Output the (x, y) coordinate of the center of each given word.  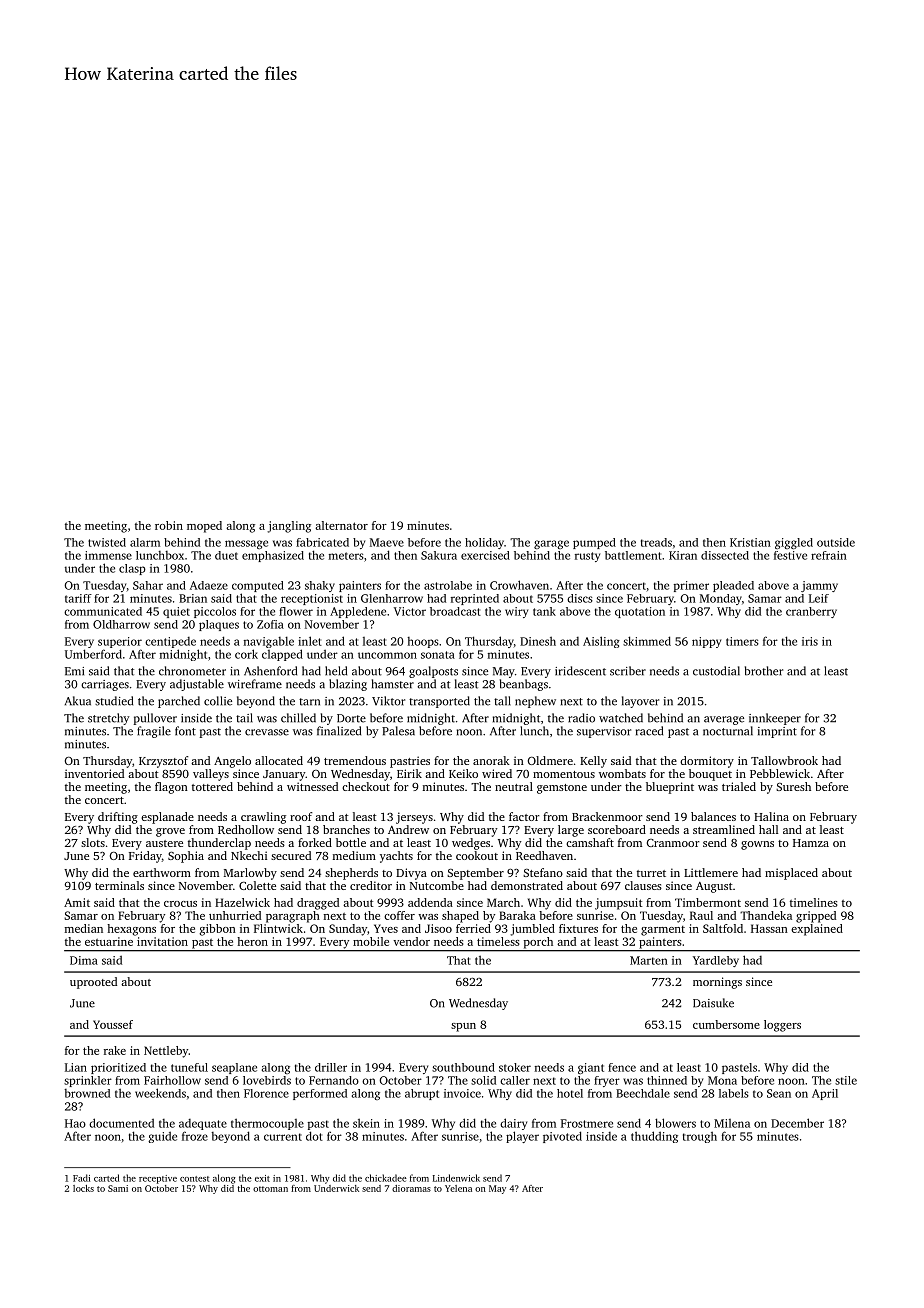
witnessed (312, 786)
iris (810, 641)
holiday (484, 543)
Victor (410, 611)
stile (846, 1080)
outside (836, 542)
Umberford (93, 654)
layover (640, 702)
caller (515, 1080)
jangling (289, 527)
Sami (118, 1188)
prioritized (118, 1068)
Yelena (458, 1188)
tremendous (355, 760)
